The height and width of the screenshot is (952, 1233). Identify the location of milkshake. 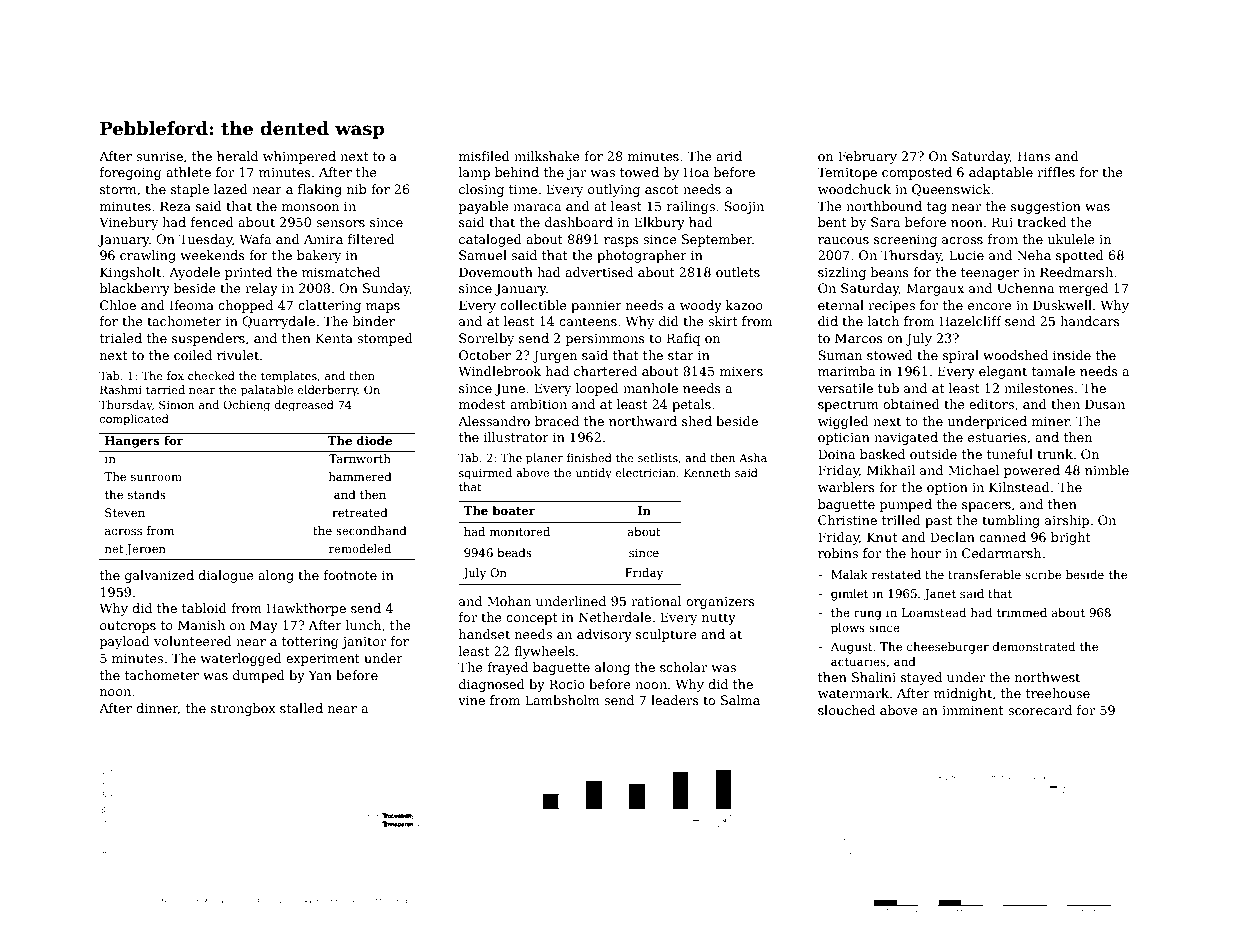
(547, 156).
